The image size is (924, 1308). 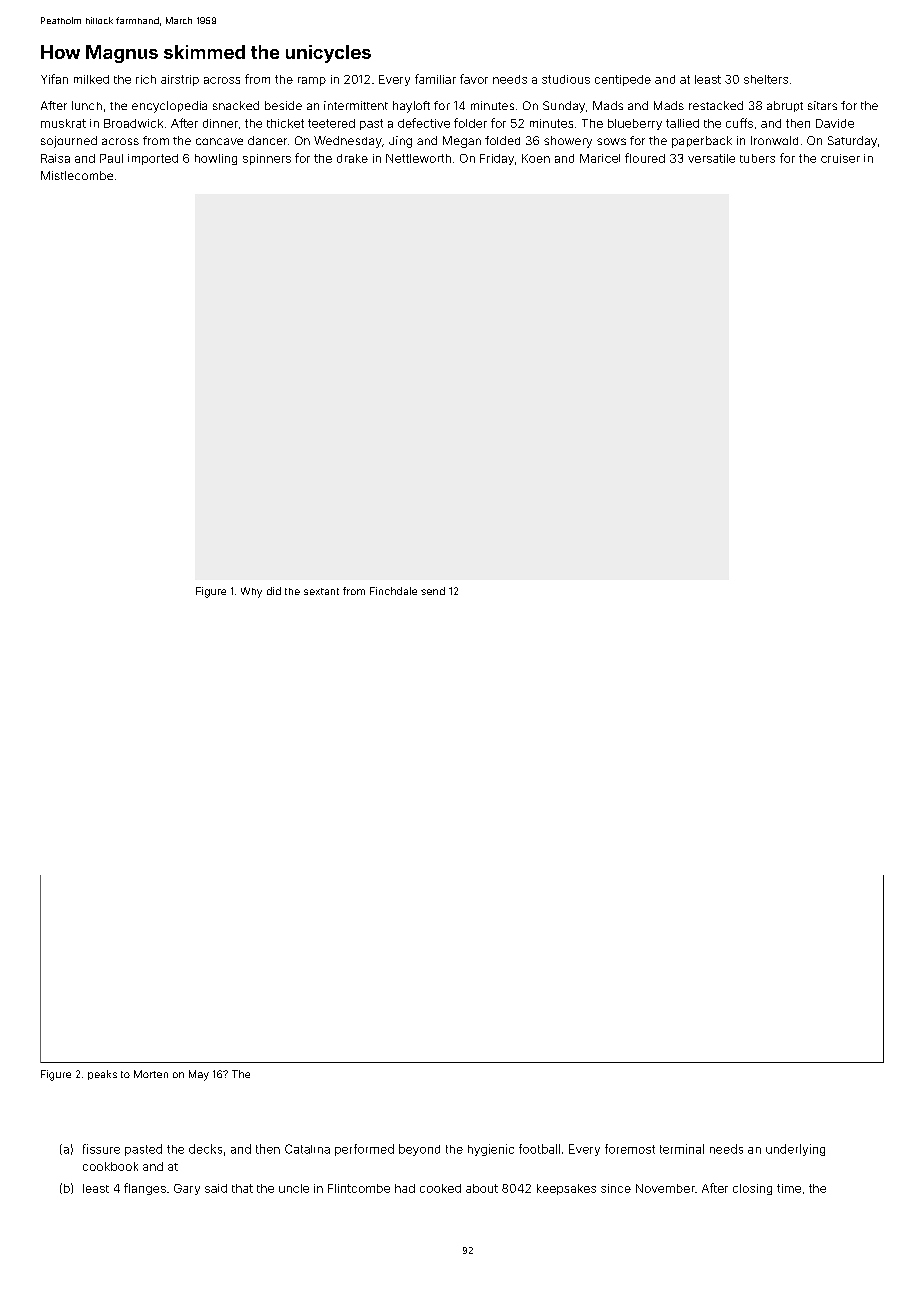 What do you see at coordinates (321, 591) in the document?
I see `sextant` at bounding box center [321, 591].
